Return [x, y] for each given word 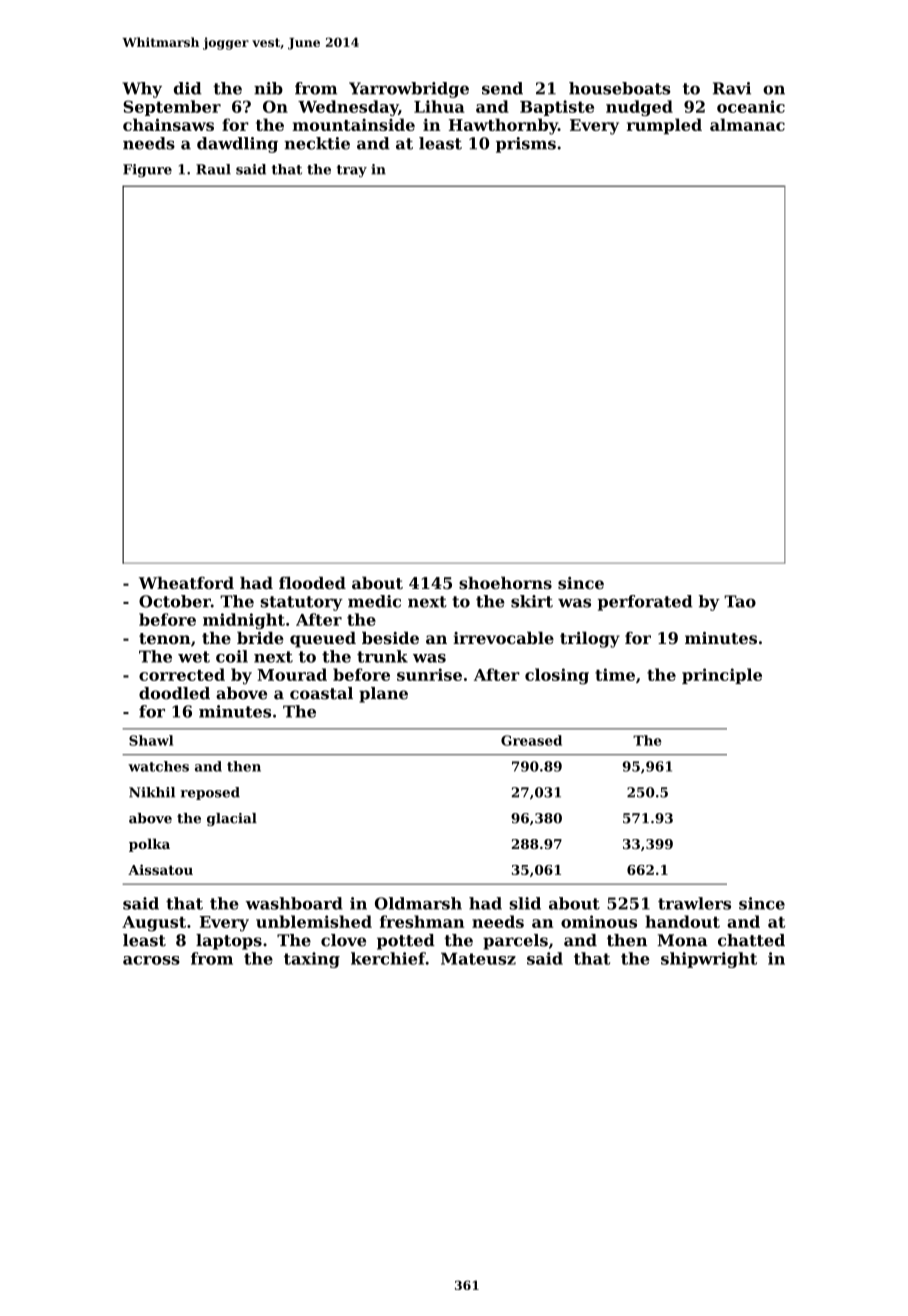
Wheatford [186, 583]
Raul [213, 169]
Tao [740, 601]
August [154, 924]
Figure [147, 170]
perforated [645, 603]
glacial [232, 819]
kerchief [388, 958]
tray [352, 171]
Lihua [439, 106]
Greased [531, 740]
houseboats [619, 88]
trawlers [694, 903]
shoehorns [505, 583]
